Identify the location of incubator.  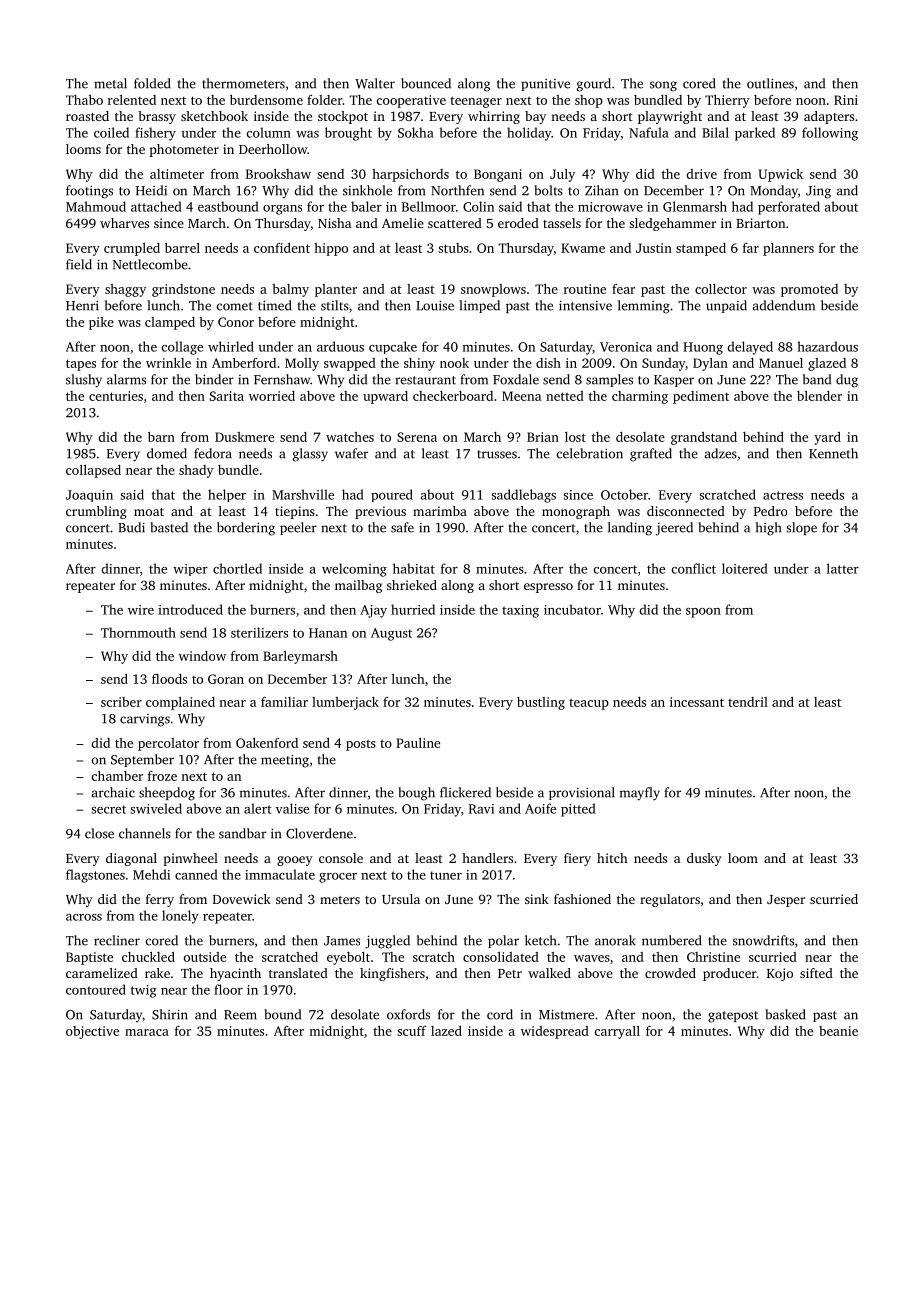
(572, 609).
